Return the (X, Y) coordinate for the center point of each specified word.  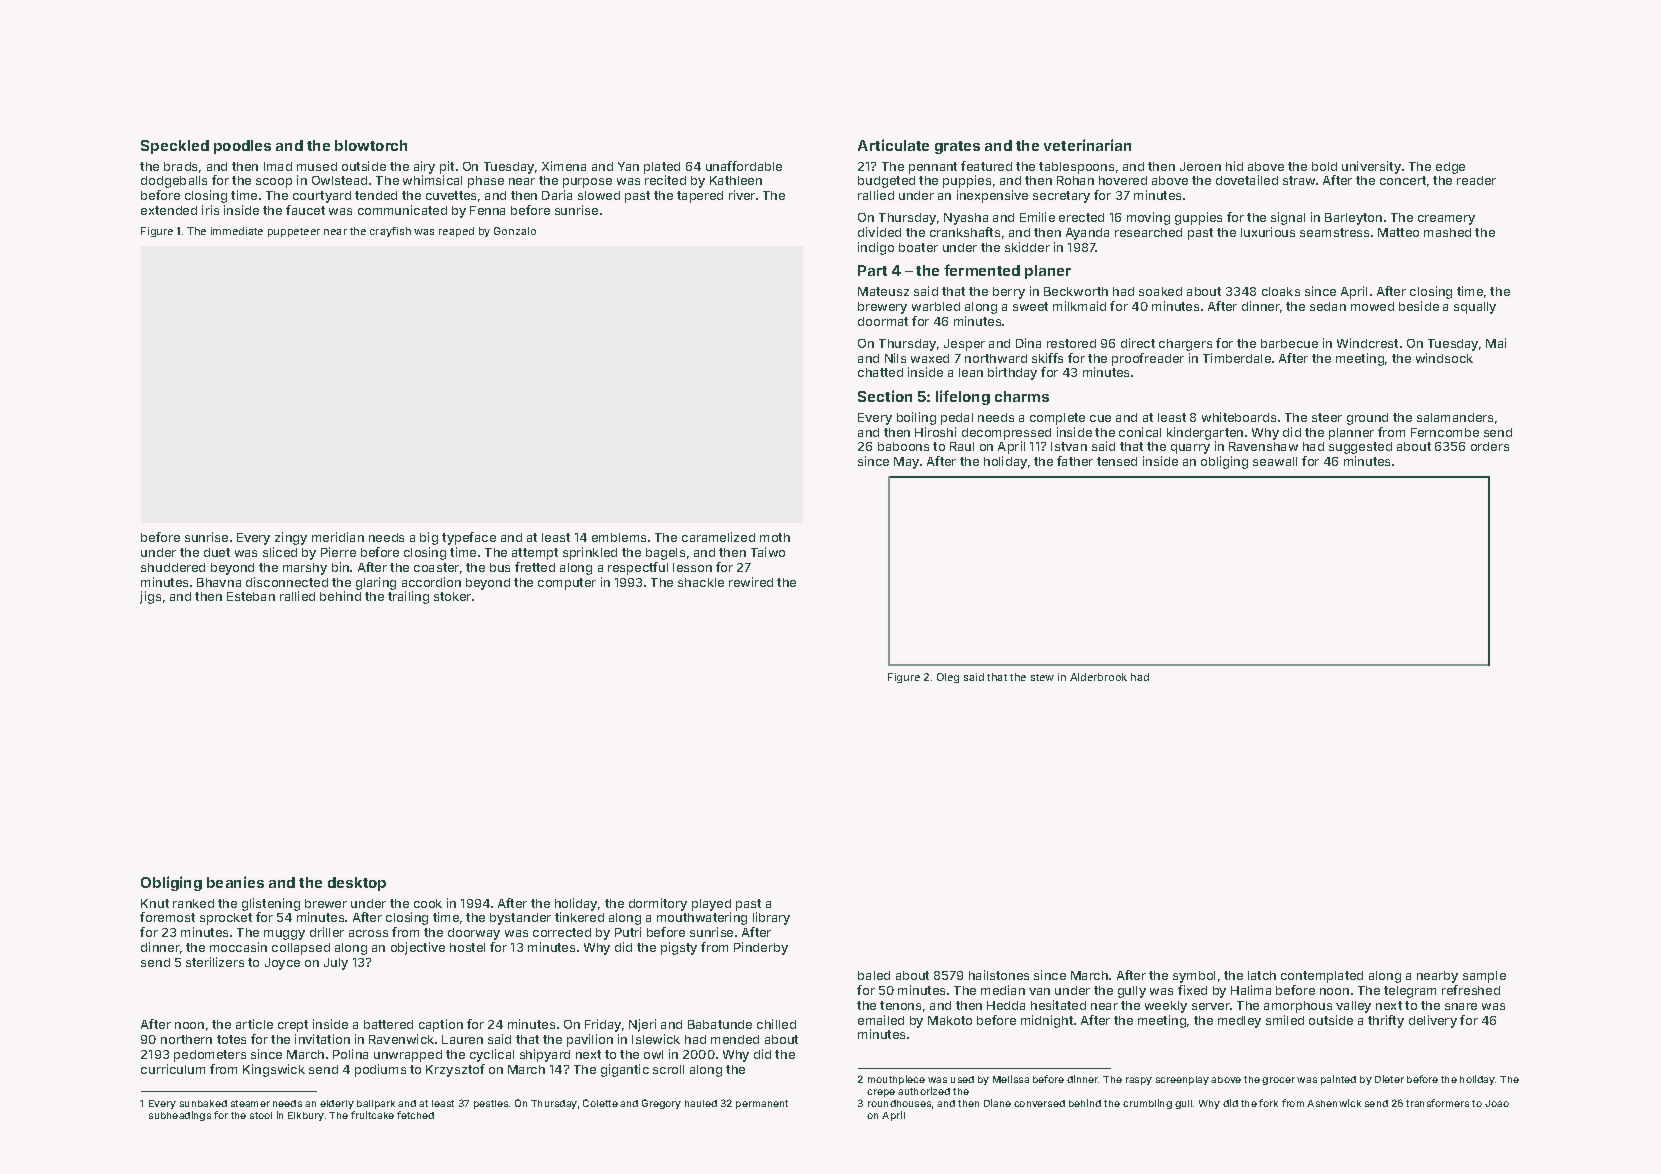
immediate (237, 231)
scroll (668, 1069)
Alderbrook (1098, 677)
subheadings (180, 1116)
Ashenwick (1334, 1103)
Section (885, 396)
